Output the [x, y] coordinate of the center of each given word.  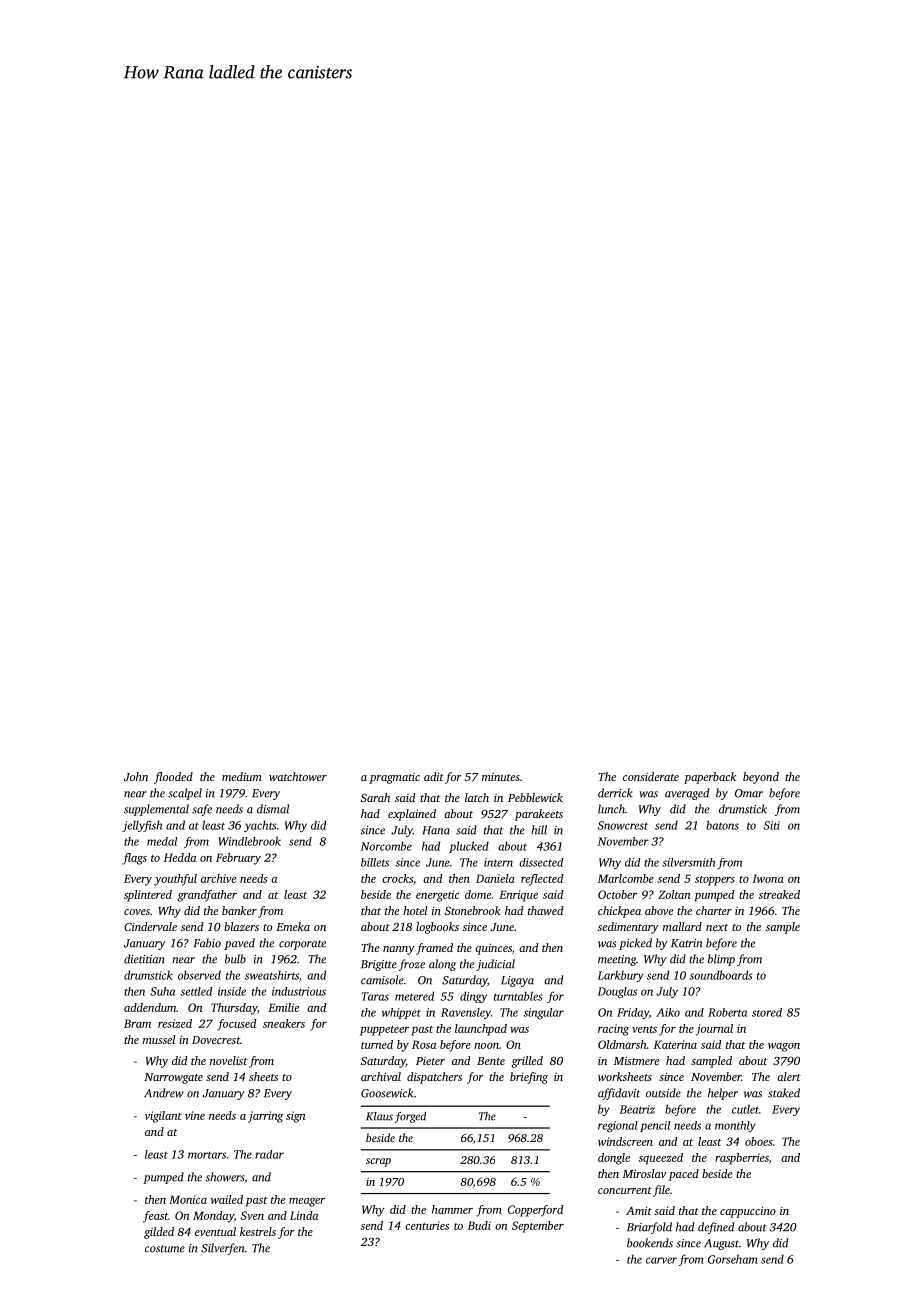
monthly [735, 1126]
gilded [159, 1233]
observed [199, 975]
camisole [382, 980]
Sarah [375, 797]
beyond [761, 778]
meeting [617, 960]
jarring [265, 1117]
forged [410, 1117]
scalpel [185, 794]
